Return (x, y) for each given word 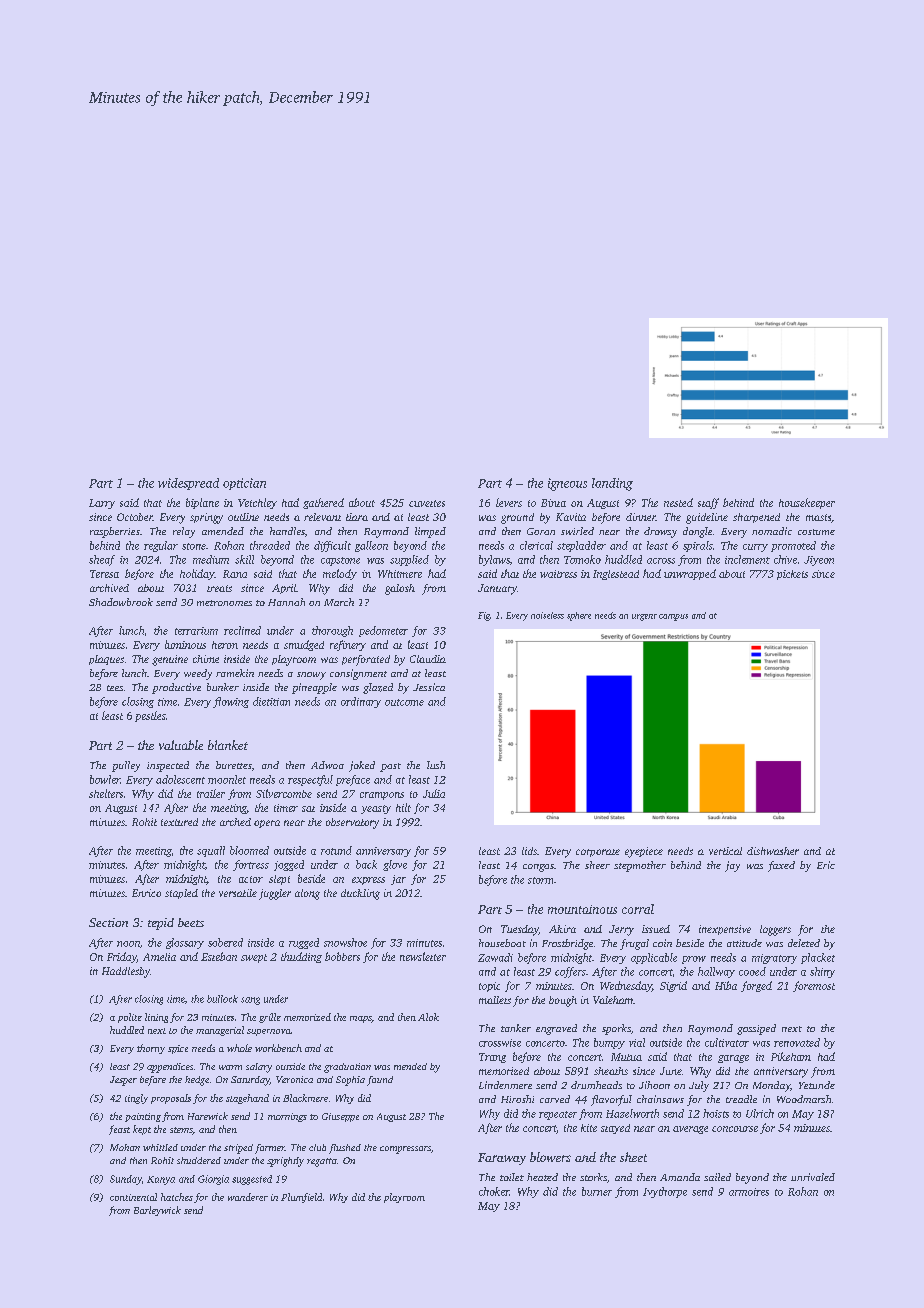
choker (494, 1191)
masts (818, 517)
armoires (749, 1192)
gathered (323, 503)
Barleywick (157, 1211)
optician (244, 484)
